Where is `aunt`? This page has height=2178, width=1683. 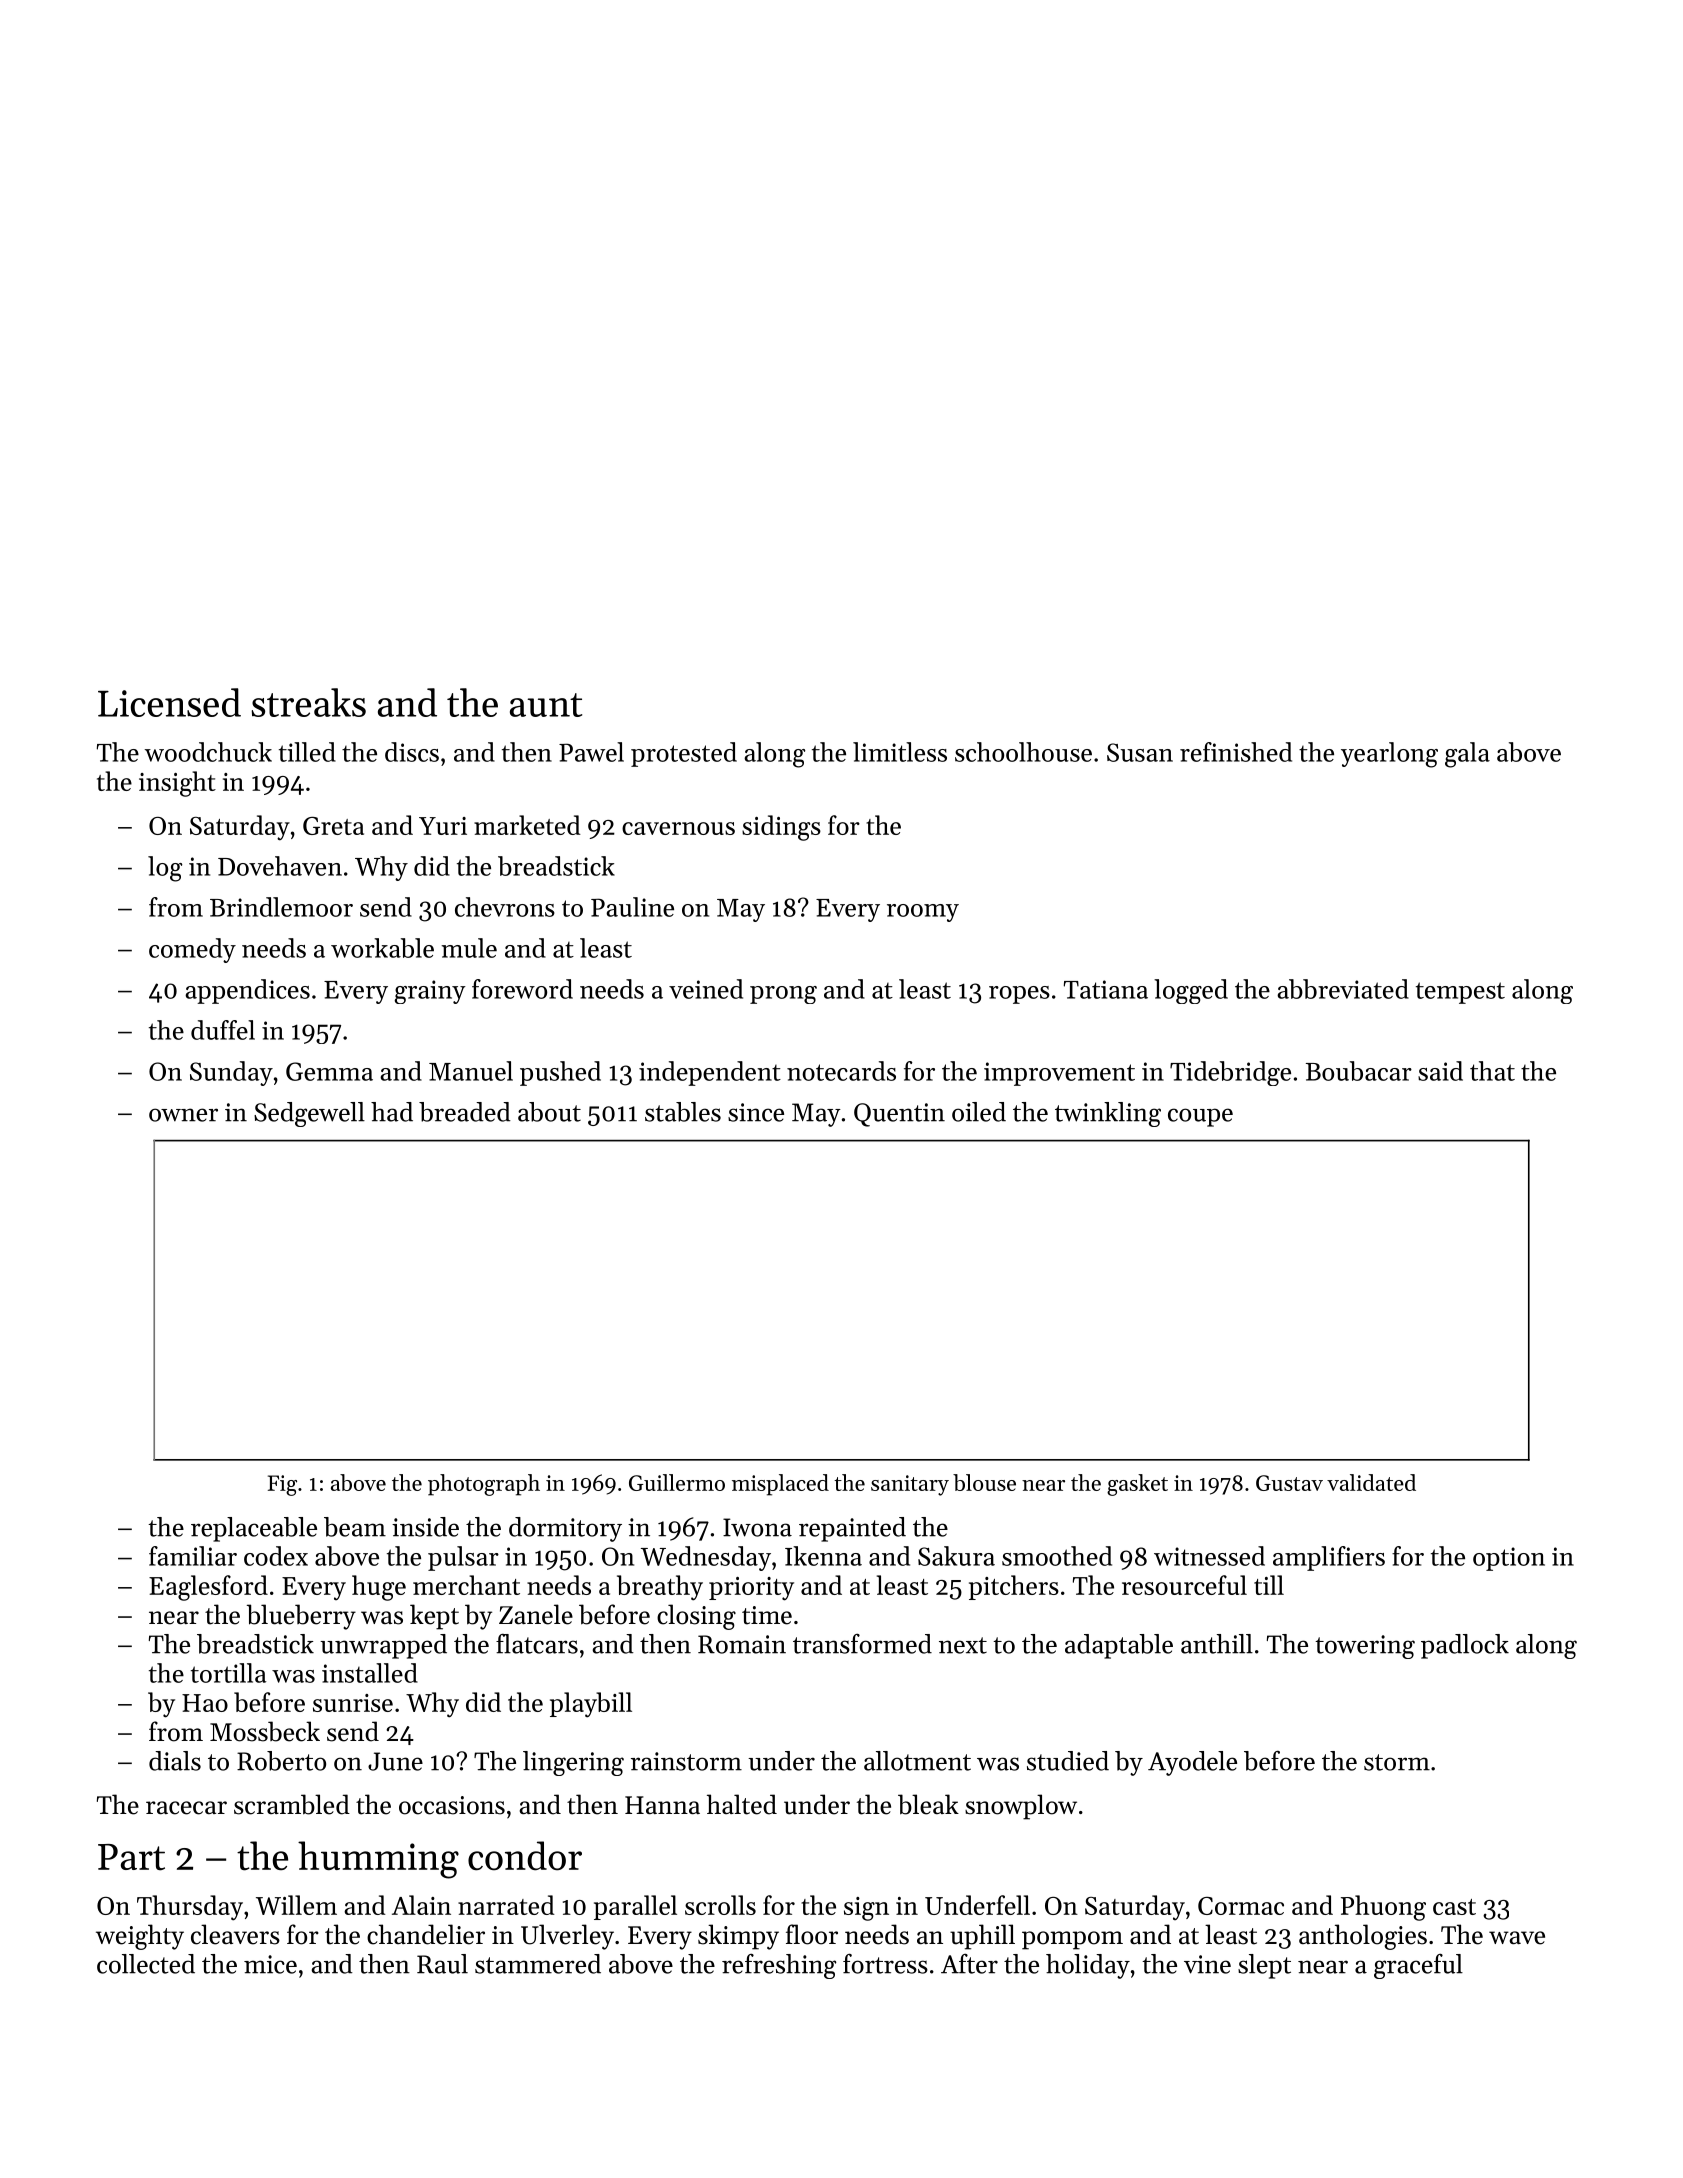 aunt is located at coordinates (546, 705).
